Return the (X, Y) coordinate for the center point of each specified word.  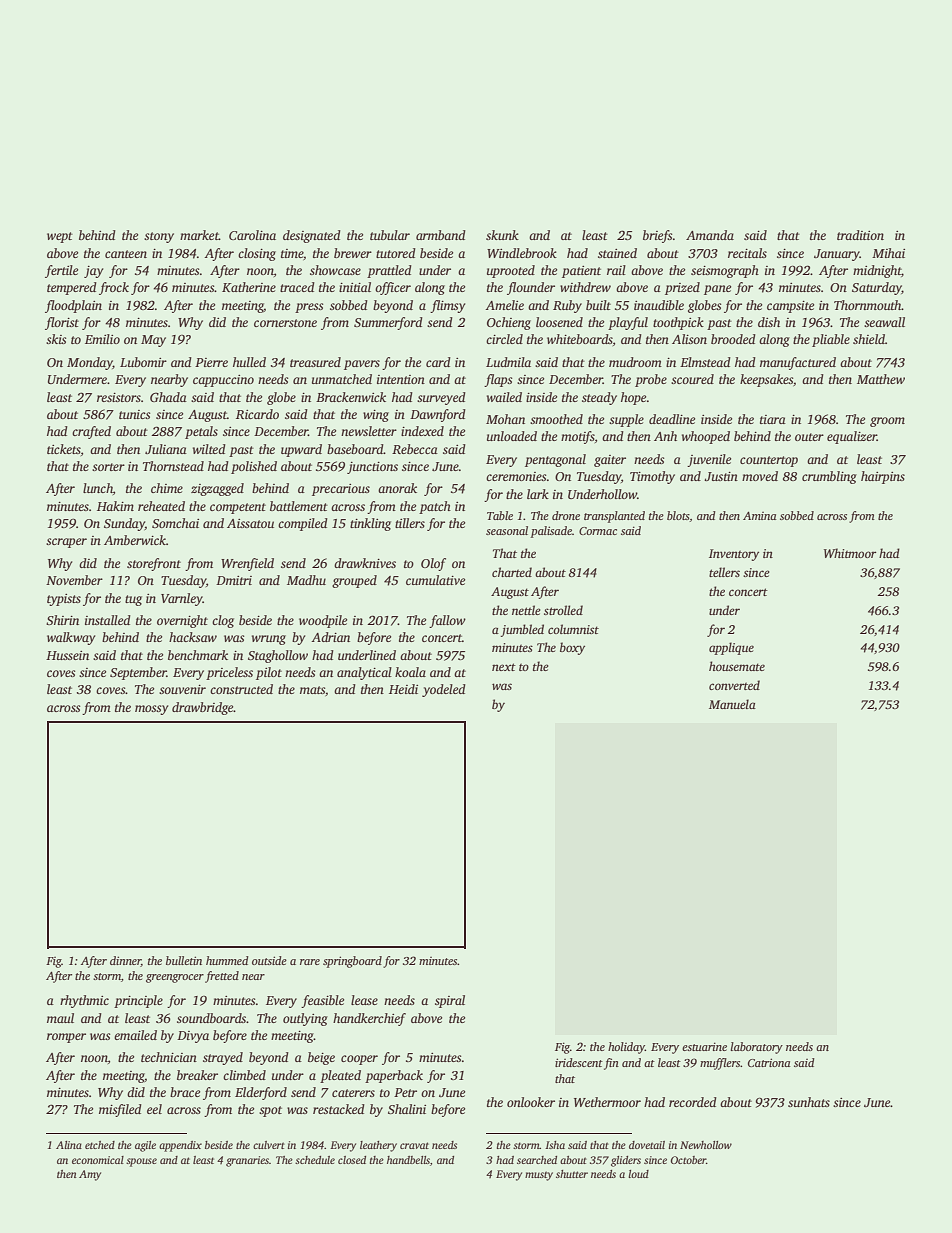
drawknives (365, 563)
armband (441, 235)
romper (66, 1038)
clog (223, 621)
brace (185, 1092)
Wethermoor (607, 1102)
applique (731, 648)
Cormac (598, 531)
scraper (66, 543)
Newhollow (706, 1145)
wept (60, 237)
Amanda (710, 235)
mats (312, 690)
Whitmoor (850, 553)
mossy (151, 710)
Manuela (732, 704)
